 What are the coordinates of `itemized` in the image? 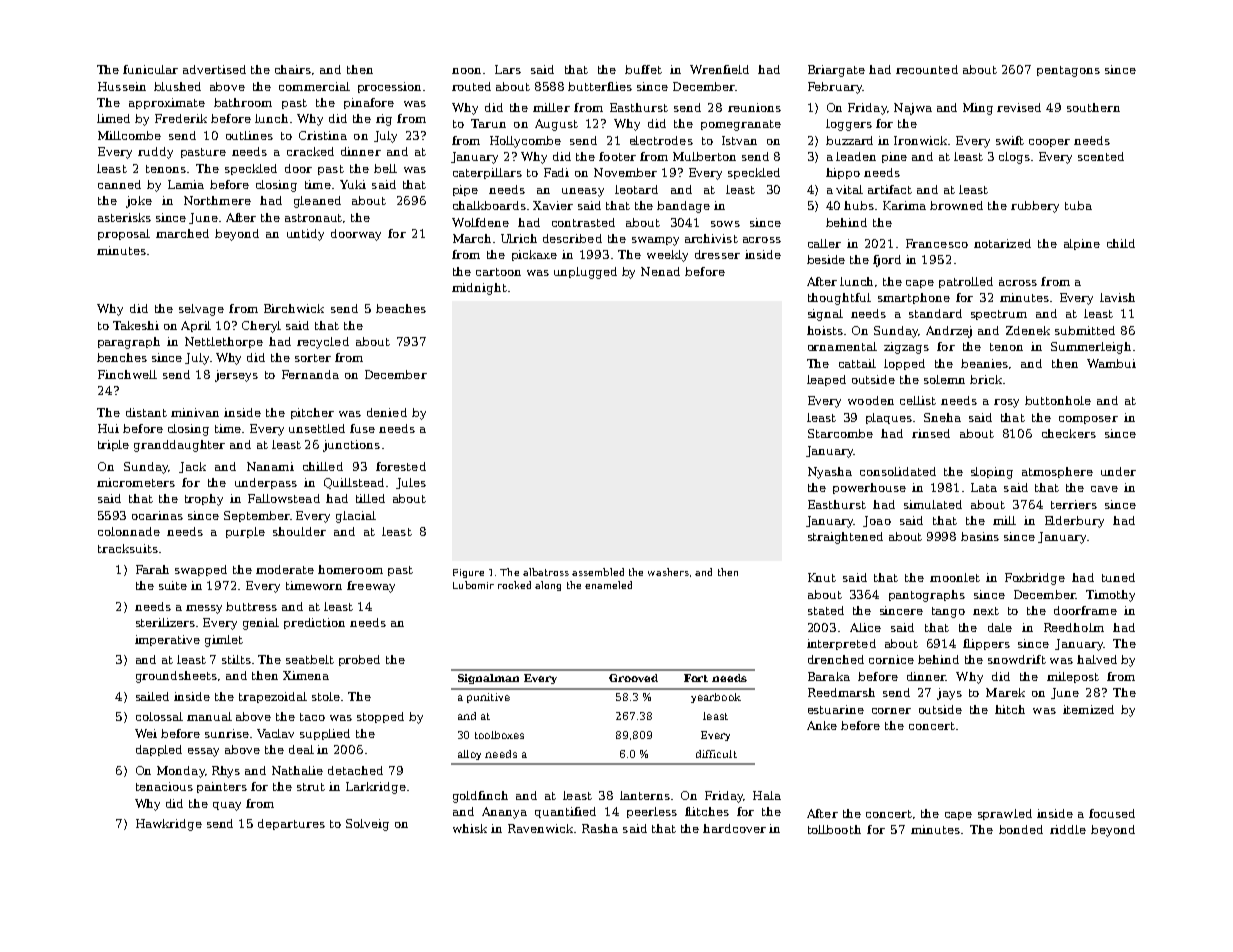 It's located at (1088, 709).
